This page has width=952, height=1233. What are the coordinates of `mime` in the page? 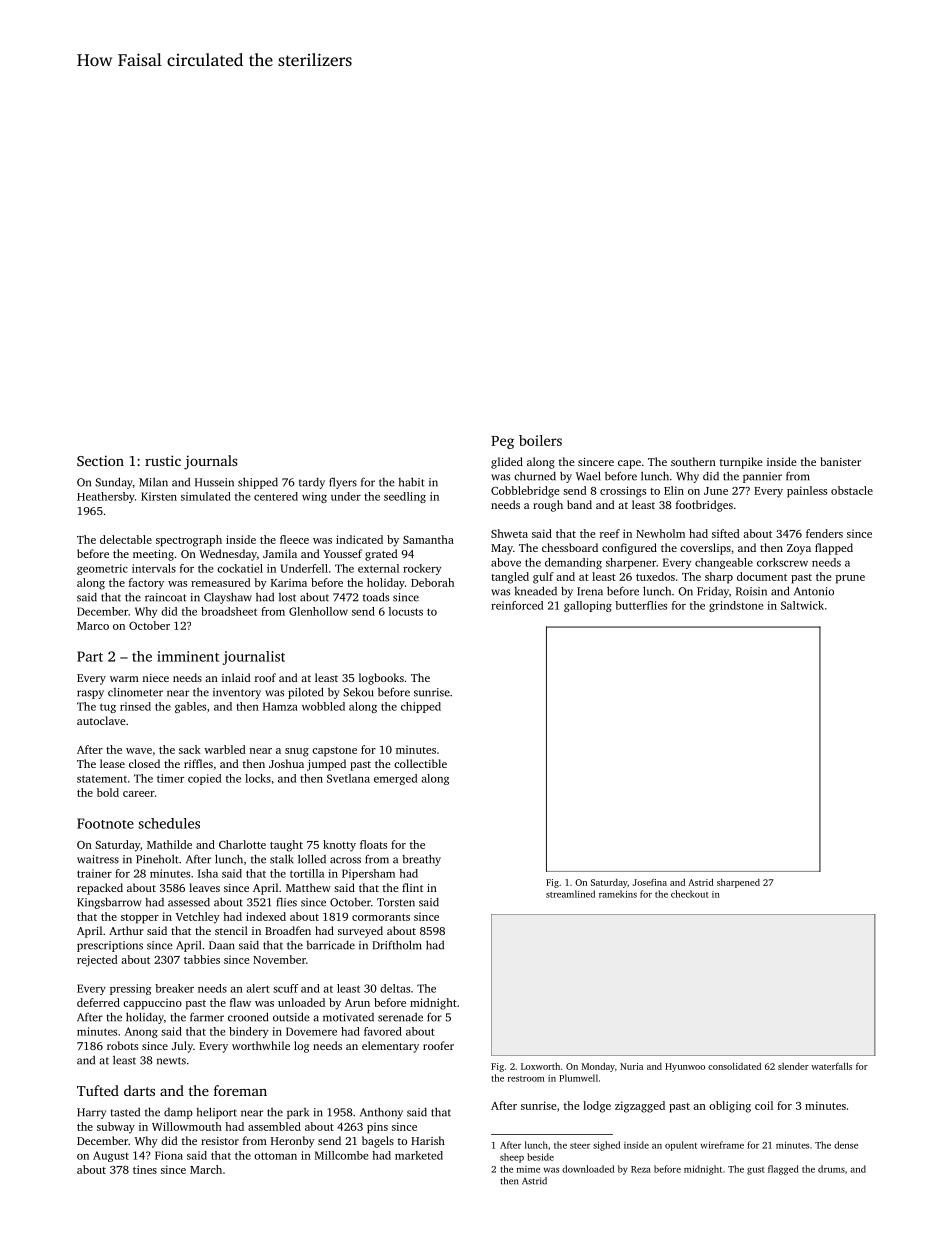 It's located at (528, 1169).
